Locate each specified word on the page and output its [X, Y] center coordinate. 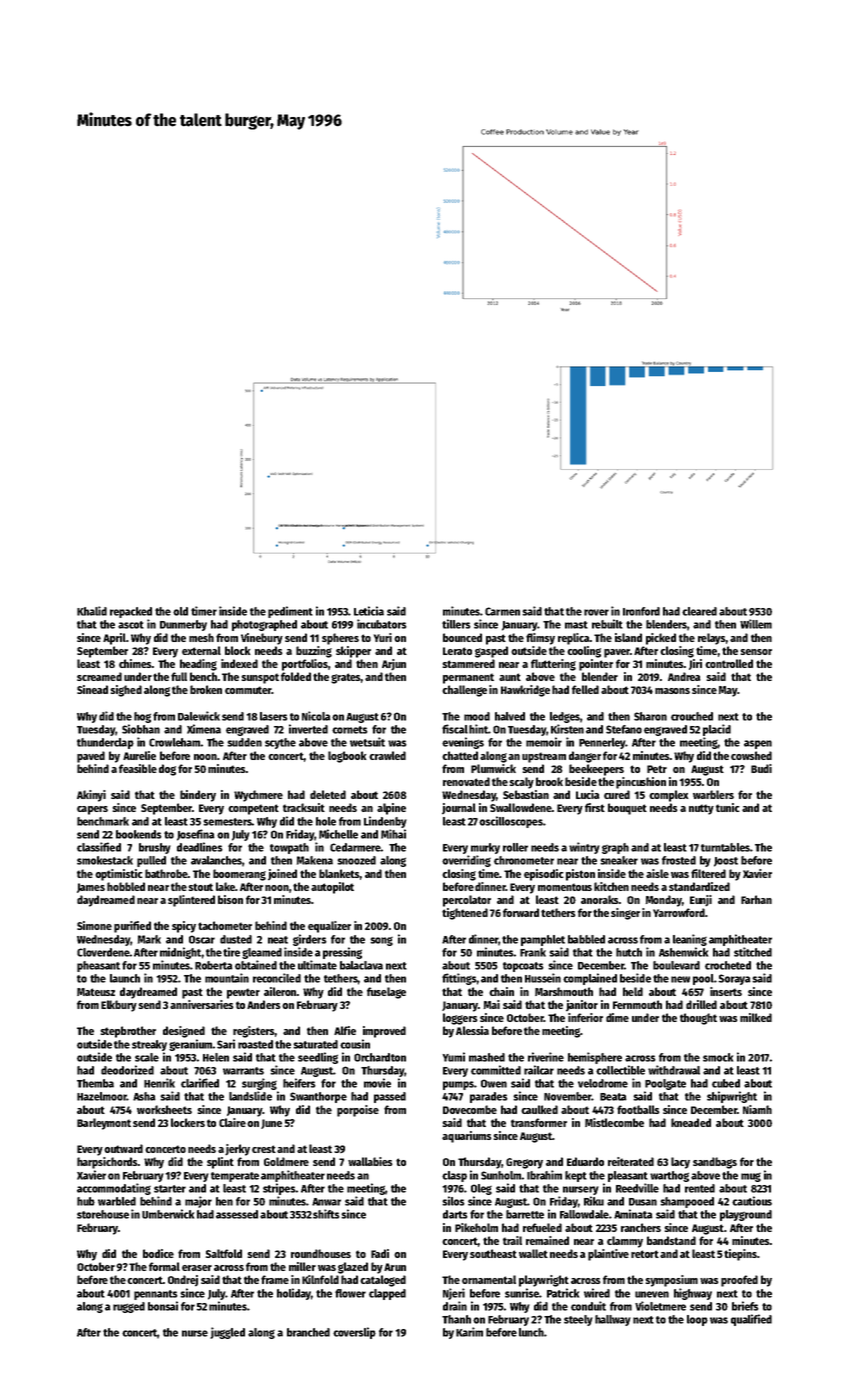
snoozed [356, 860]
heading [198, 665]
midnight [180, 953]
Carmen [502, 611]
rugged [129, 1307]
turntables [725, 847]
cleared [699, 611]
